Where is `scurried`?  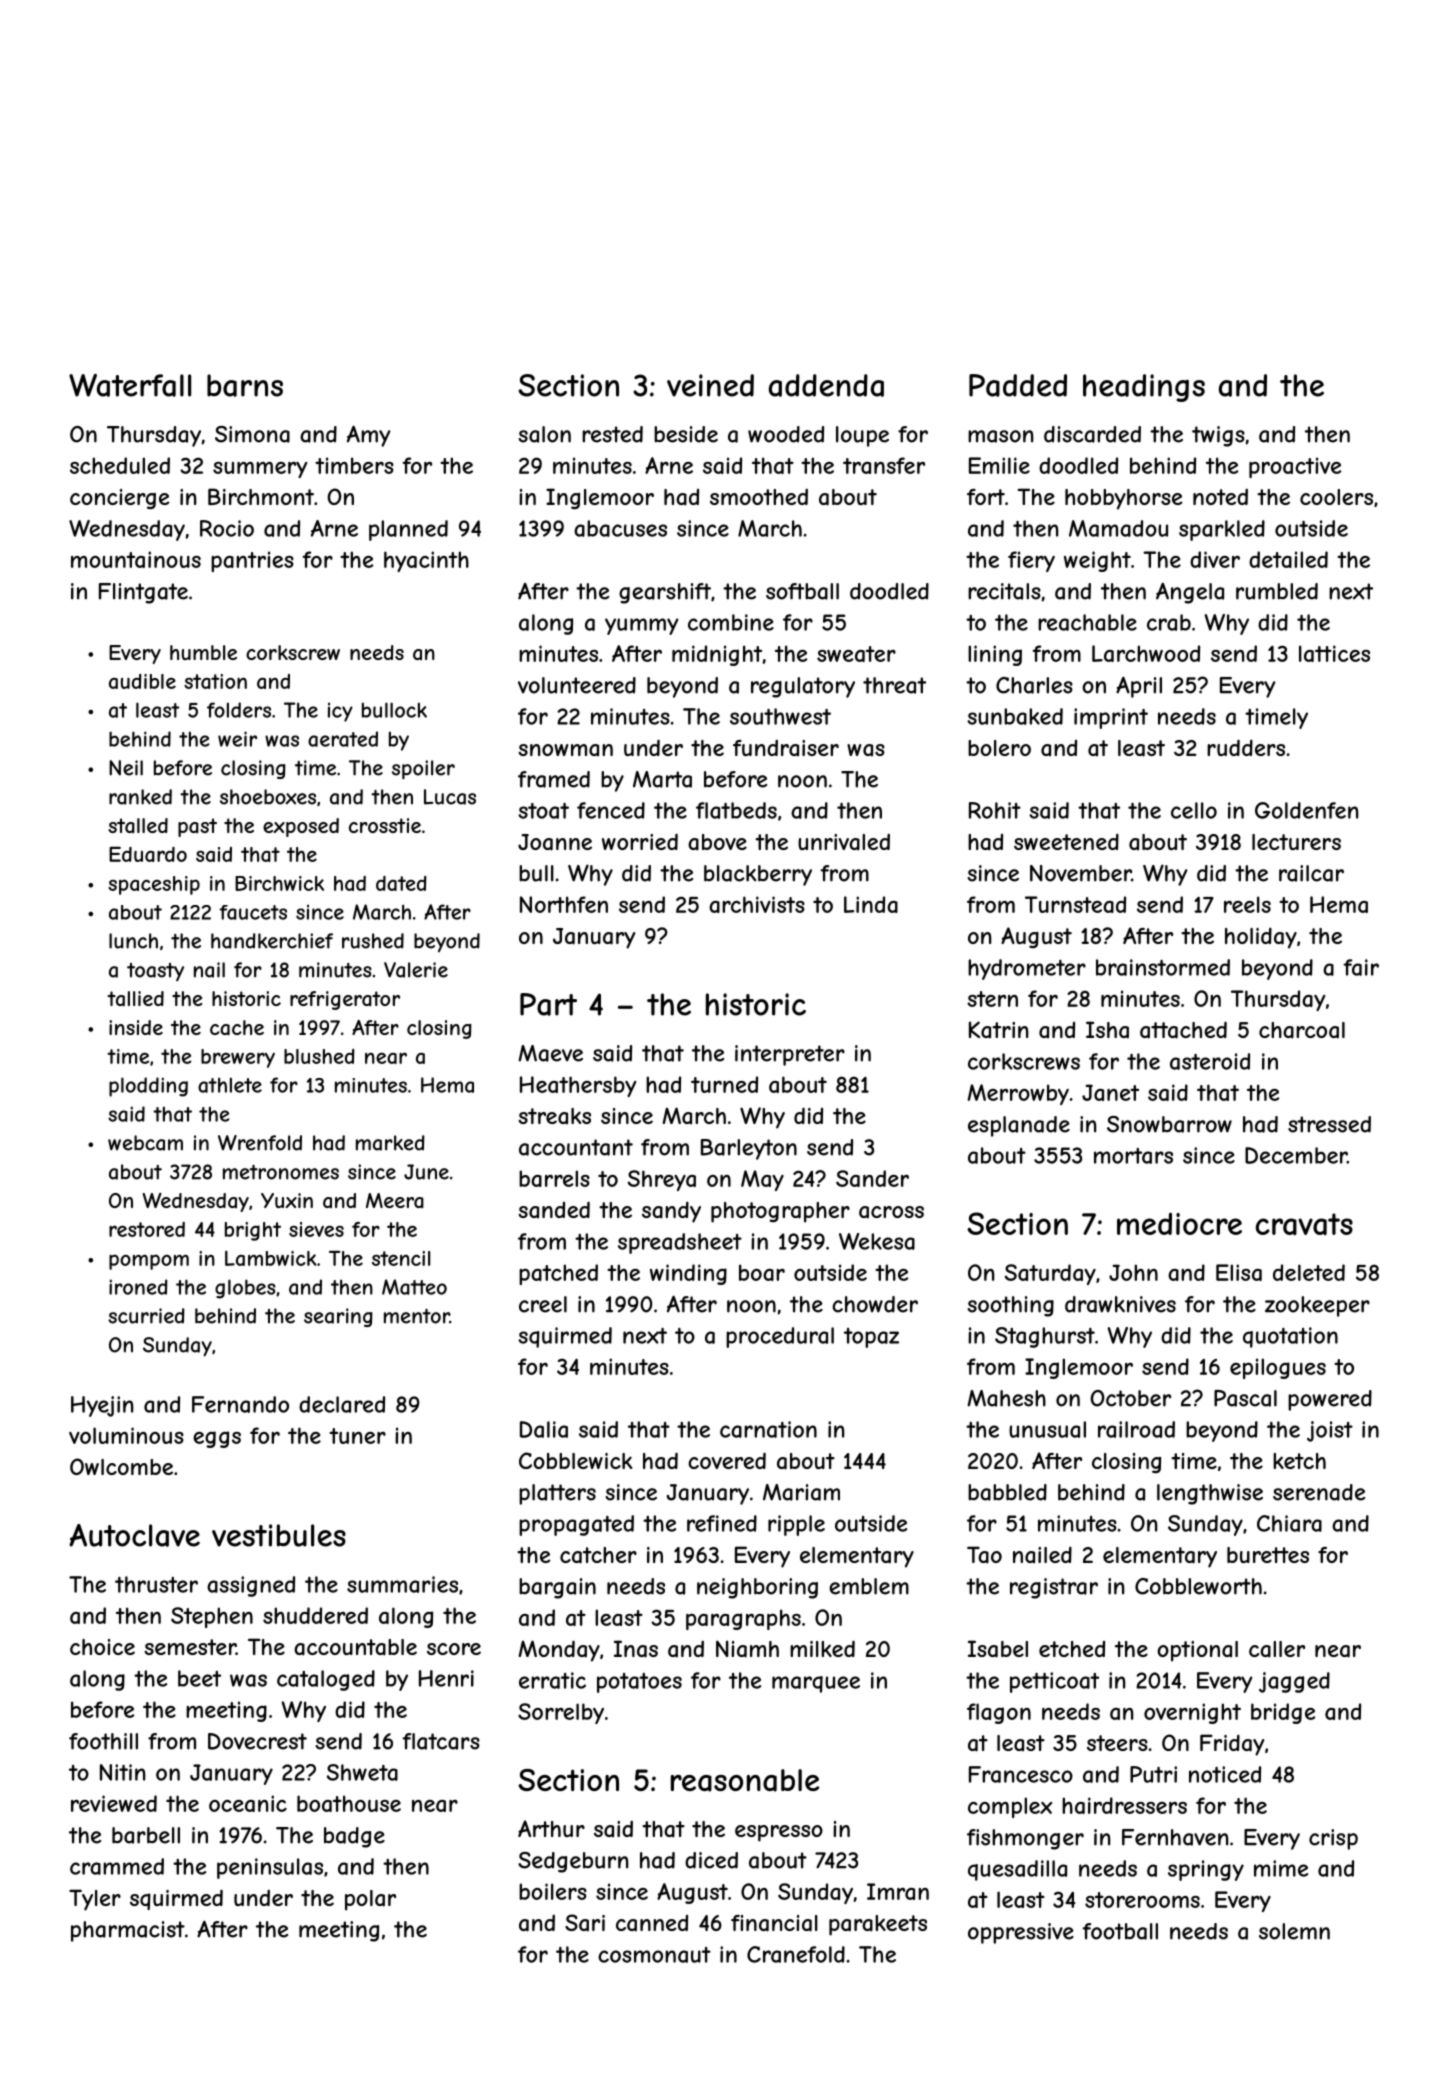 scurried is located at coordinates (146, 1316).
